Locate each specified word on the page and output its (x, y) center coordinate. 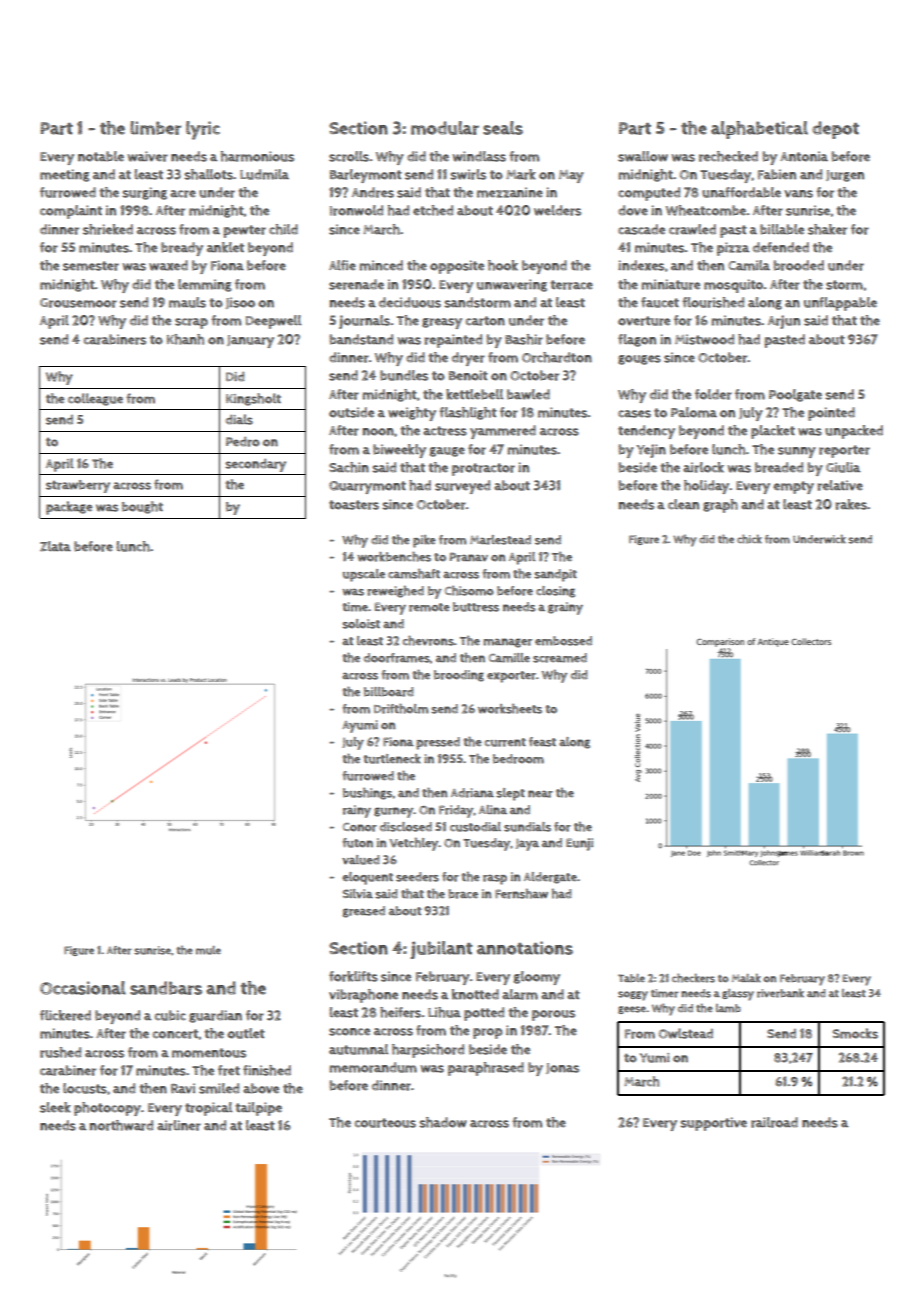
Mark (521, 174)
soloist (361, 624)
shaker (827, 229)
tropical (208, 1109)
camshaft (414, 574)
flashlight (468, 413)
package (69, 508)
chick (749, 539)
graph (720, 506)
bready (182, 249)
